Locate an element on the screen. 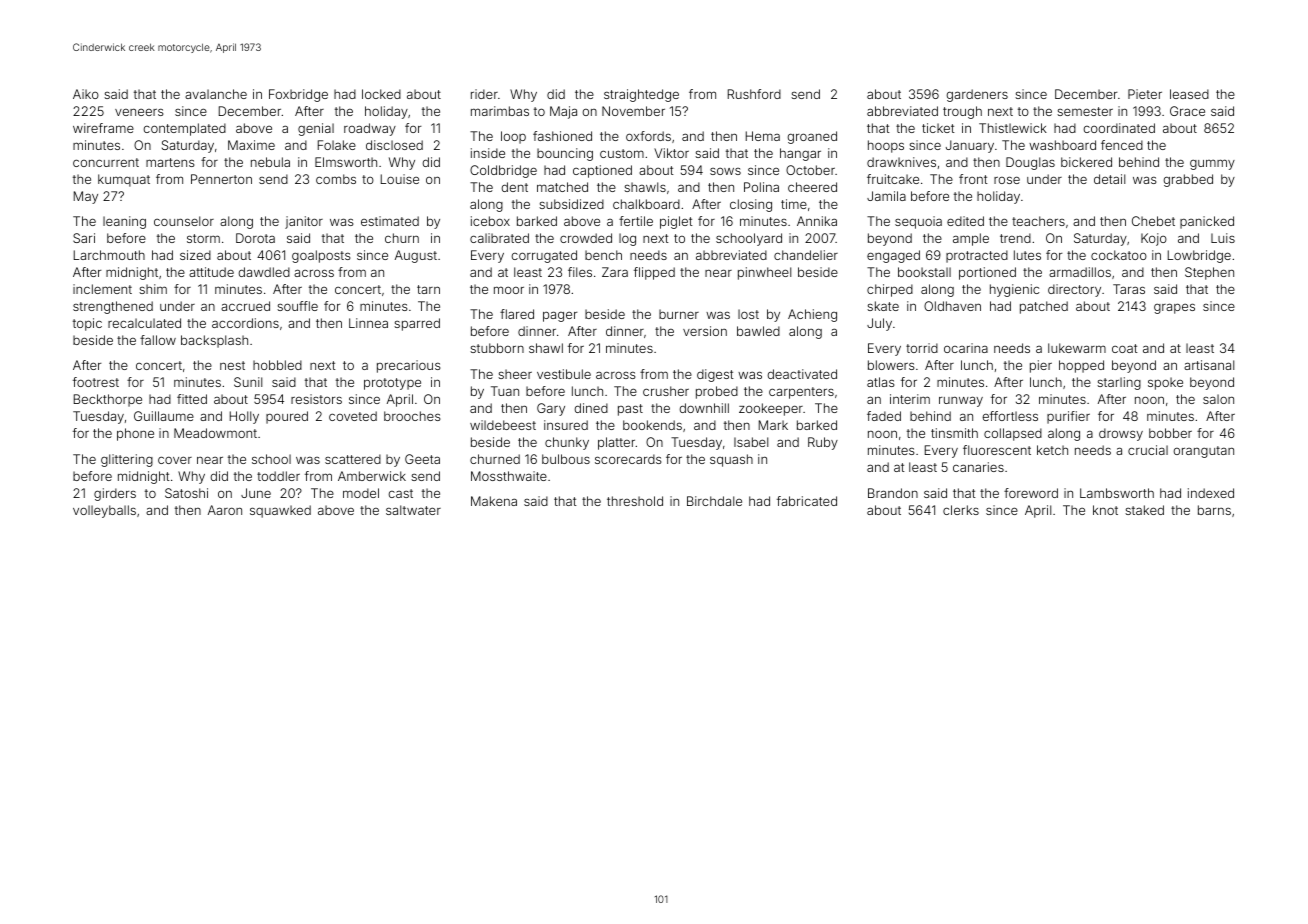 This screenshot has height=924, width=1308. volleyballs is located at coordinates (104, 511).
